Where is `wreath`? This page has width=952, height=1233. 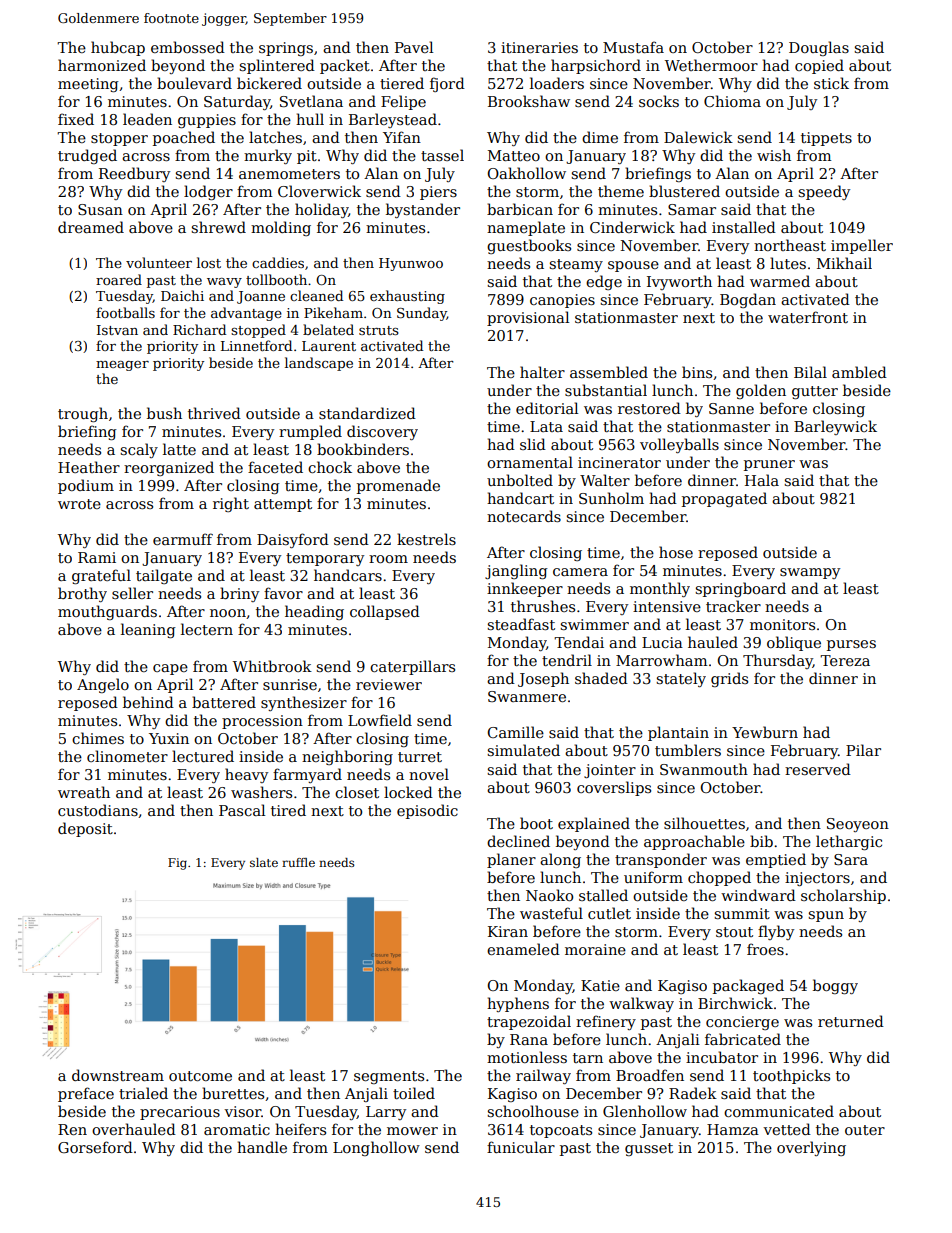
wreath is located at coordinates (84, 792).
